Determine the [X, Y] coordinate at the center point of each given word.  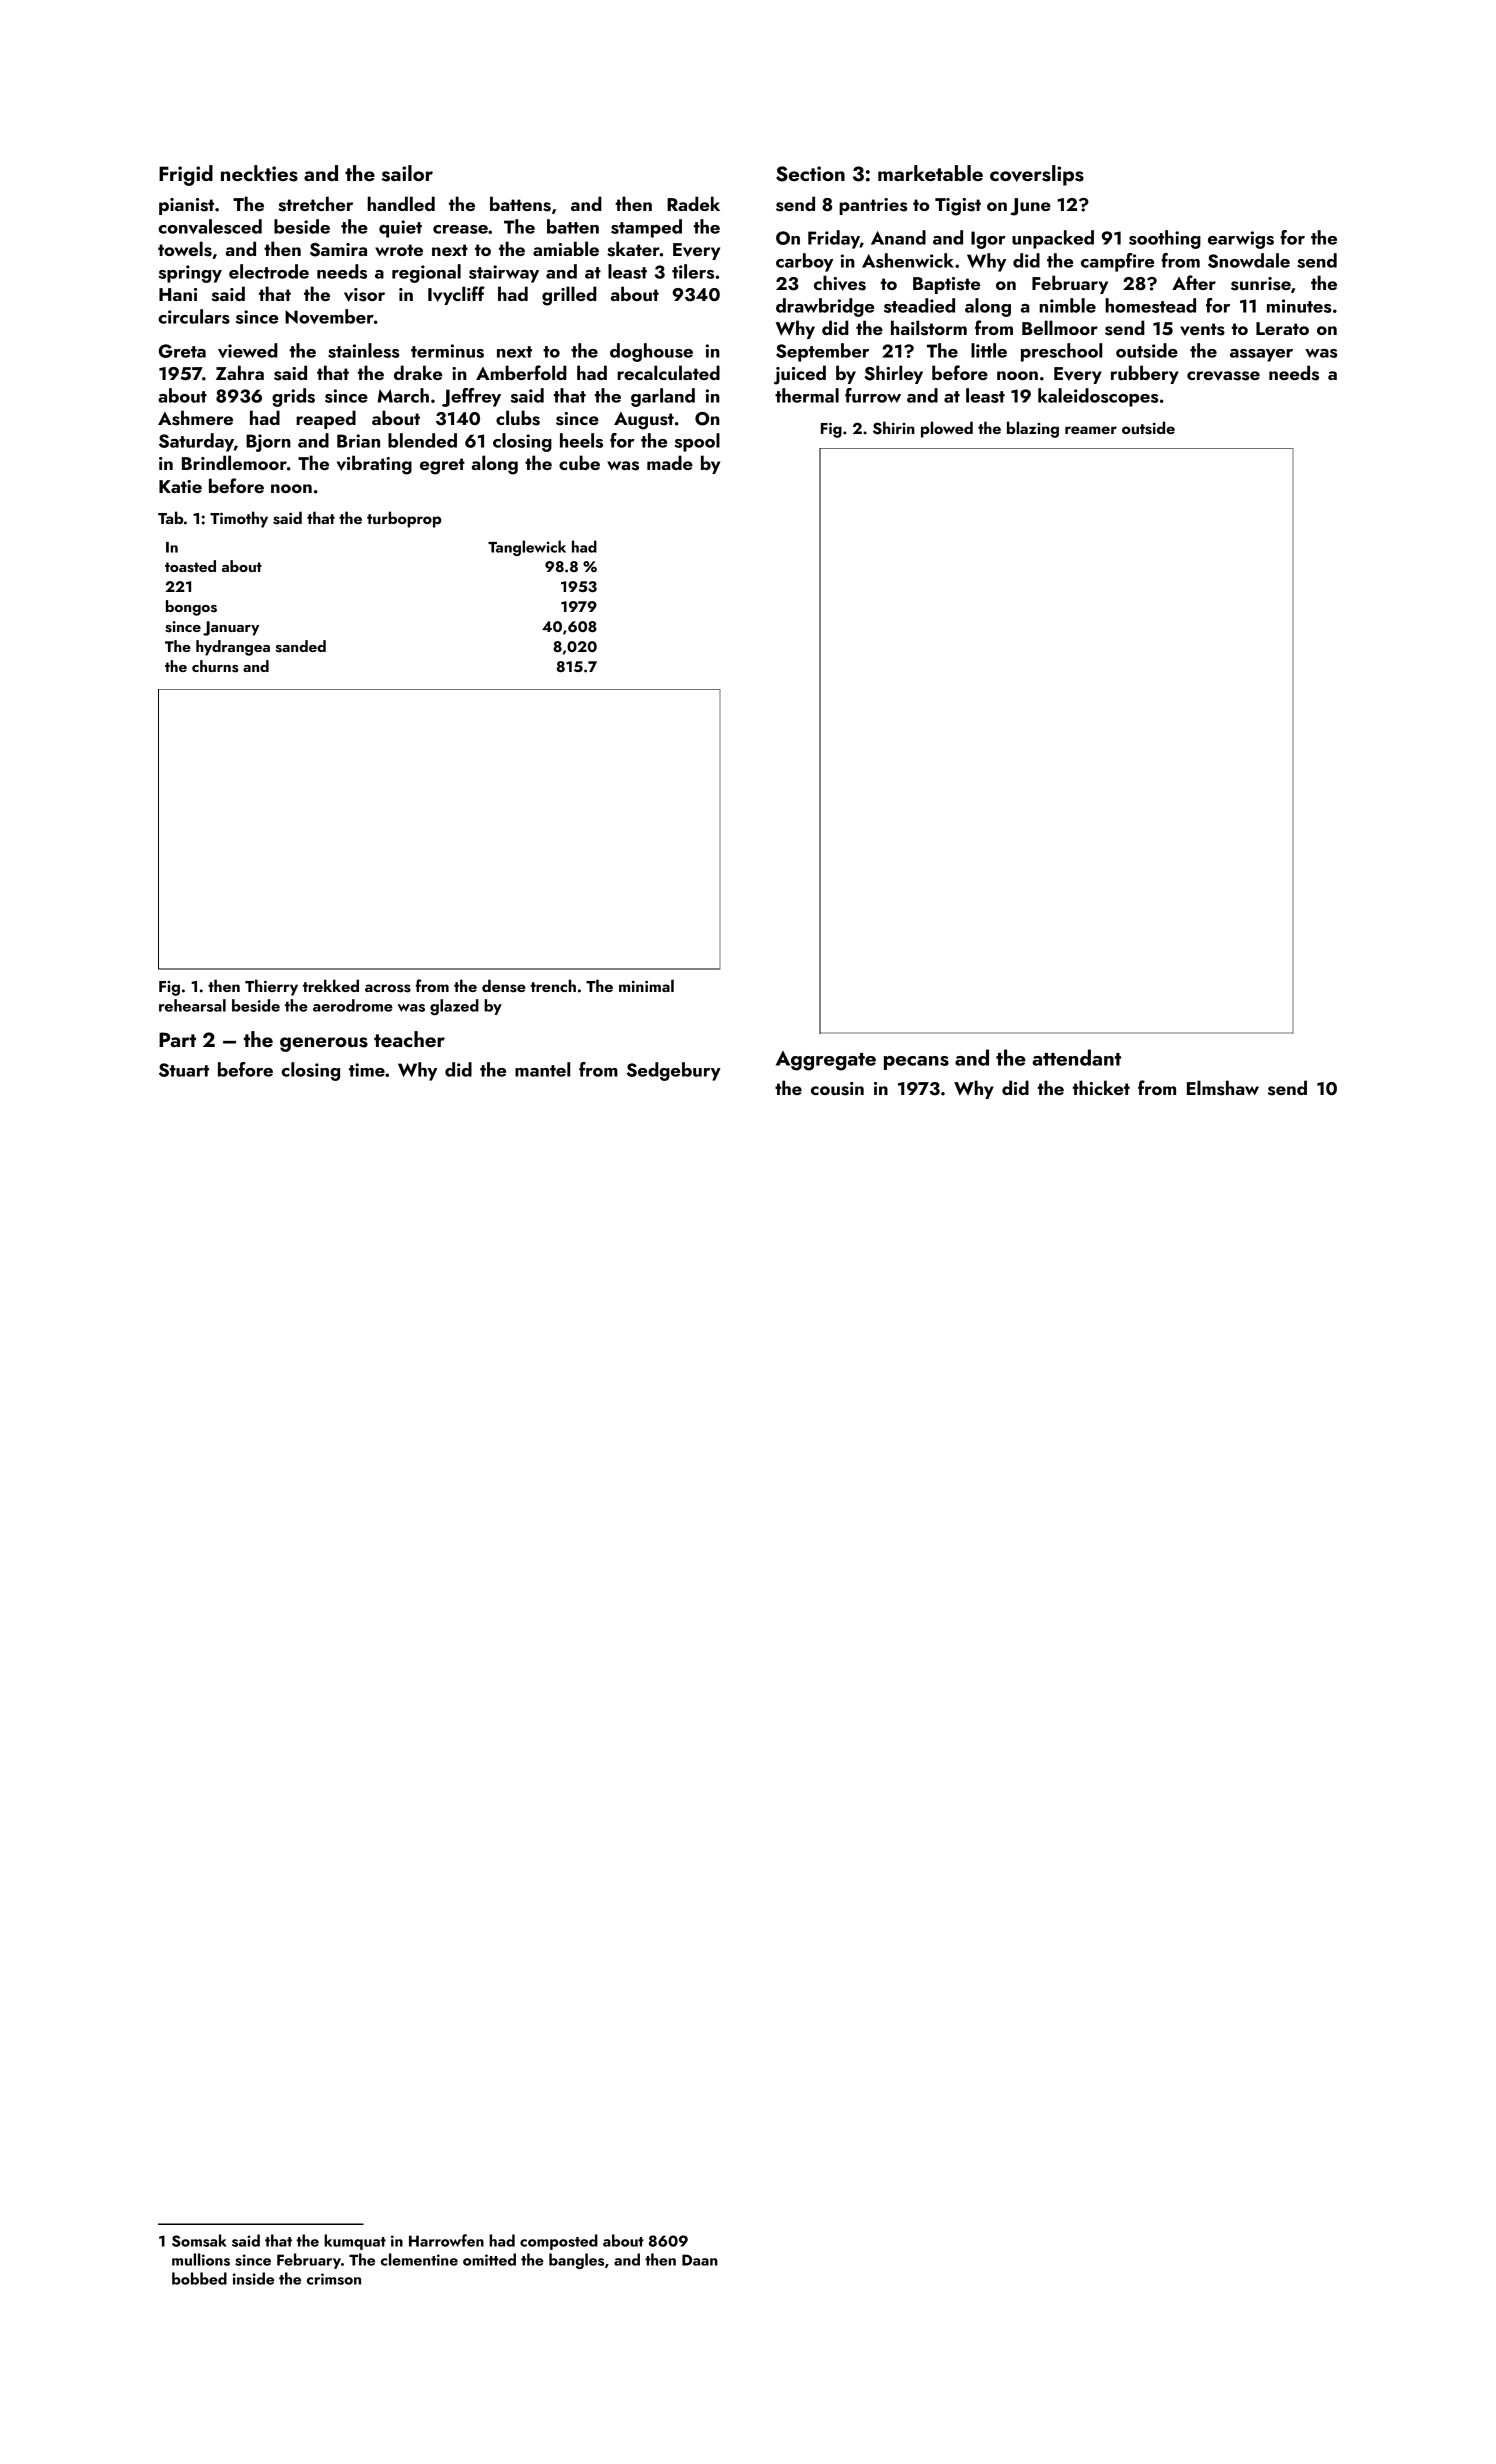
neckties [259, 173]
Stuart [184, 1070]
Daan [700, 2260]
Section [810, 174]
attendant [1076, 1057]
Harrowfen [446, 2240]
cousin [837, 1089]
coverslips [1037, 175]
